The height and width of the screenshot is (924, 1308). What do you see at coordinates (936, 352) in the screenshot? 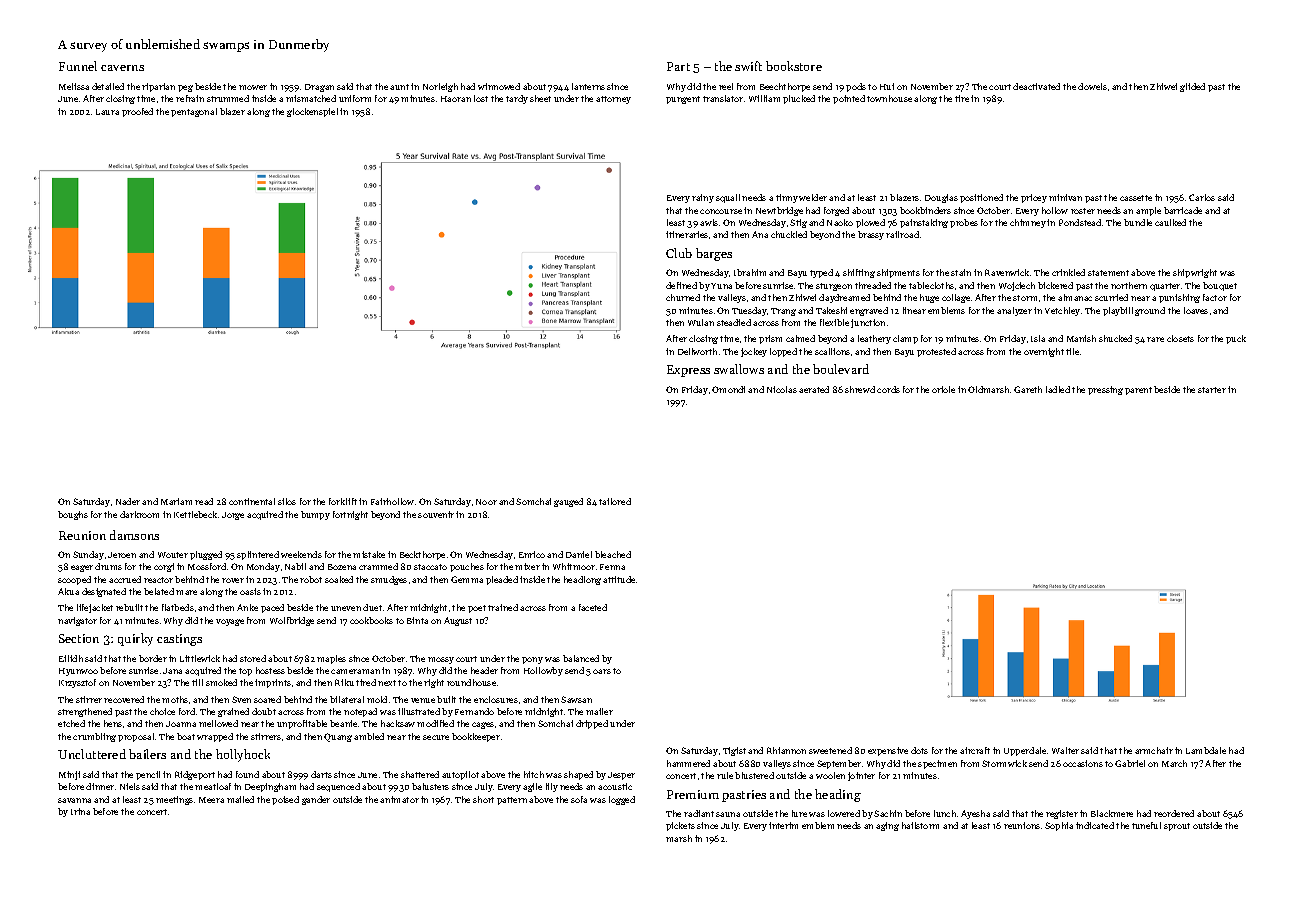
I see `protested` at bounding box center [936, 352].
